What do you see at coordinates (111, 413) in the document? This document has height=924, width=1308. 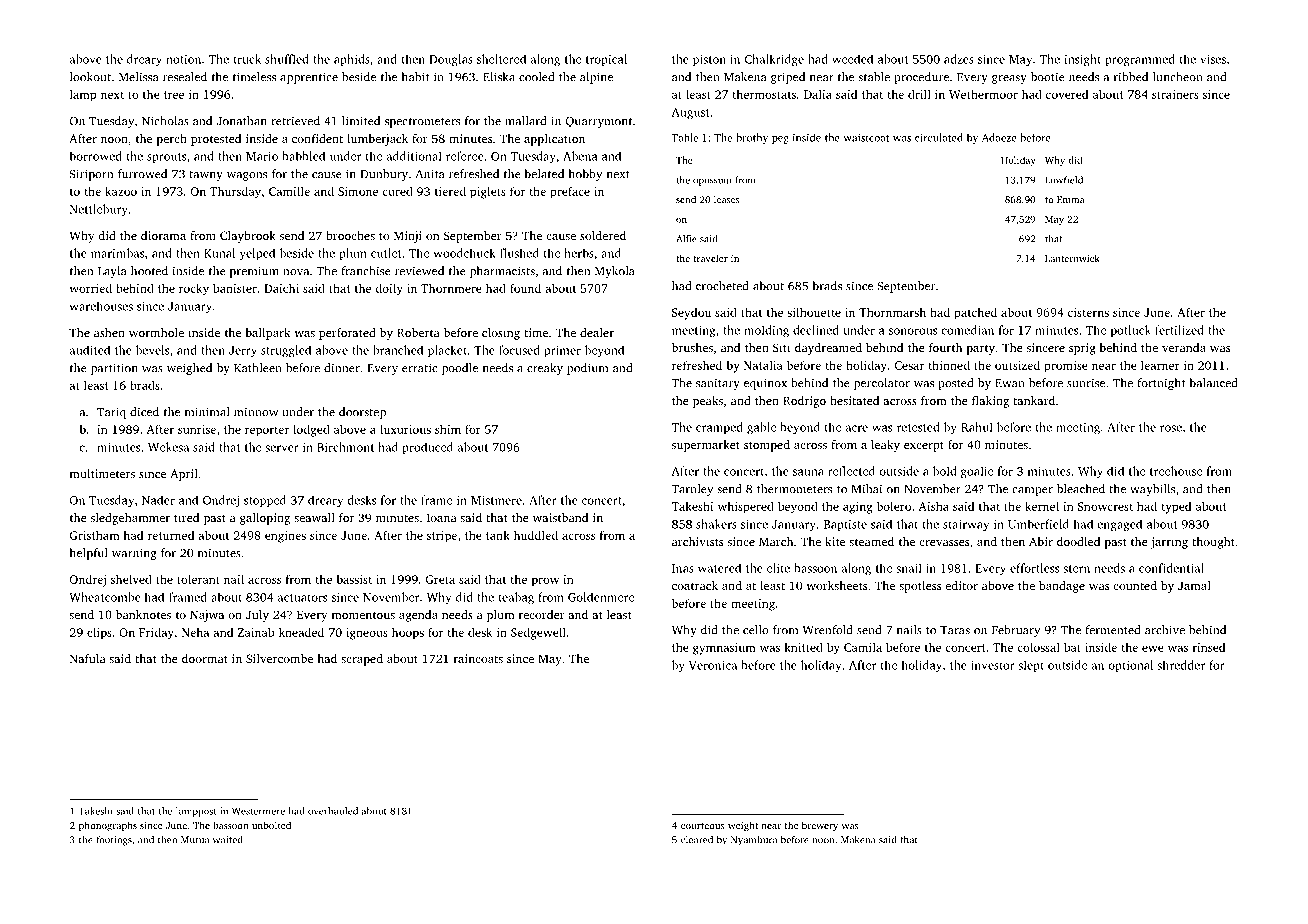 I see `Tariq` at bounding box center [111, 413].
